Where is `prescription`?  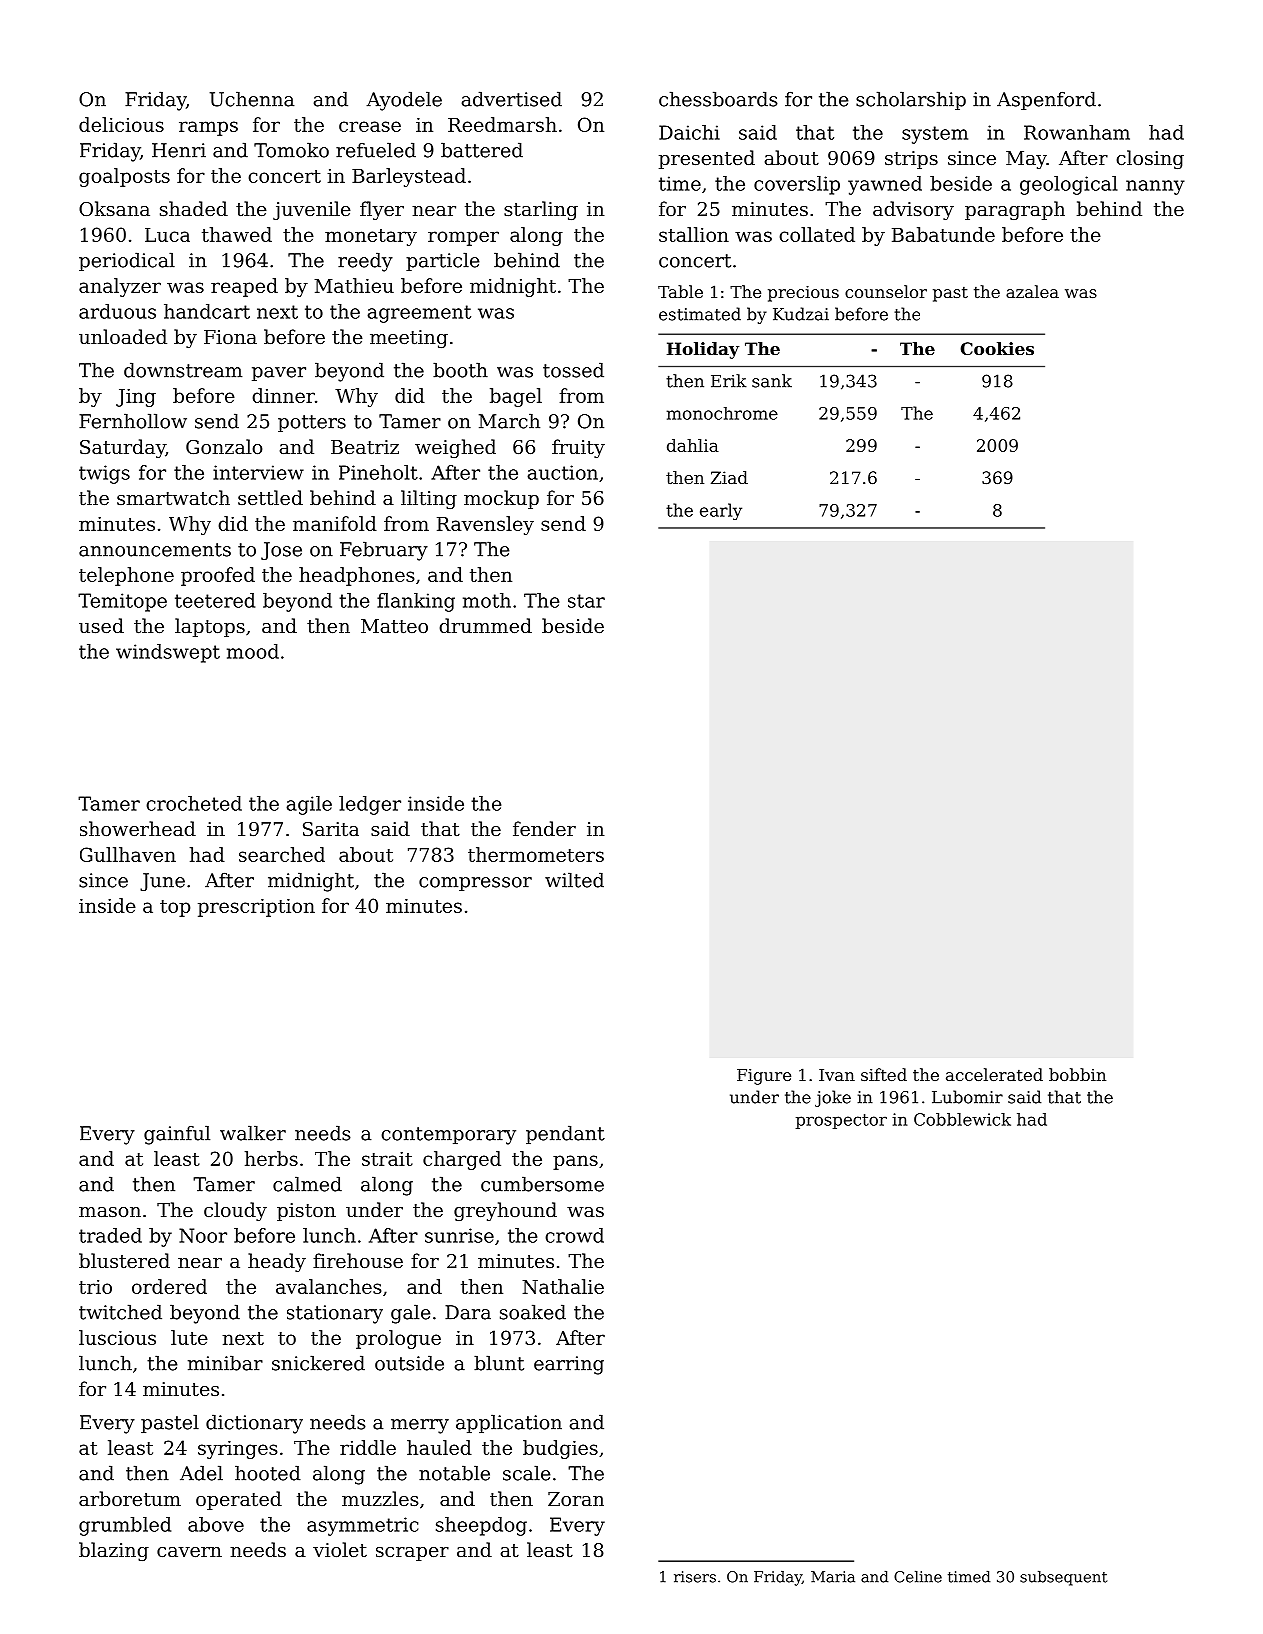
prescription is located at coordinates (256, 908).
